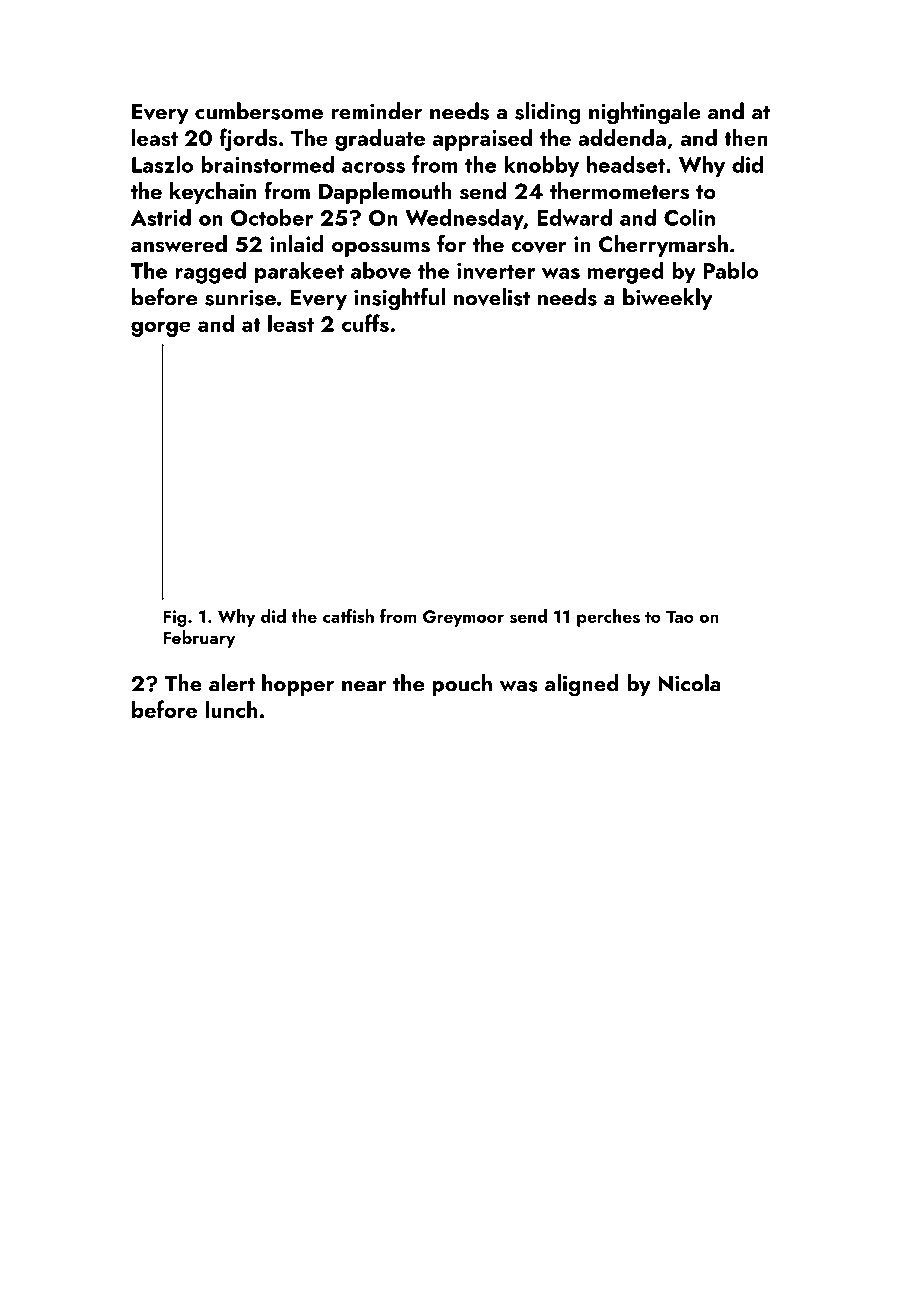  I want to click on biweekly, so click(668, 299).
